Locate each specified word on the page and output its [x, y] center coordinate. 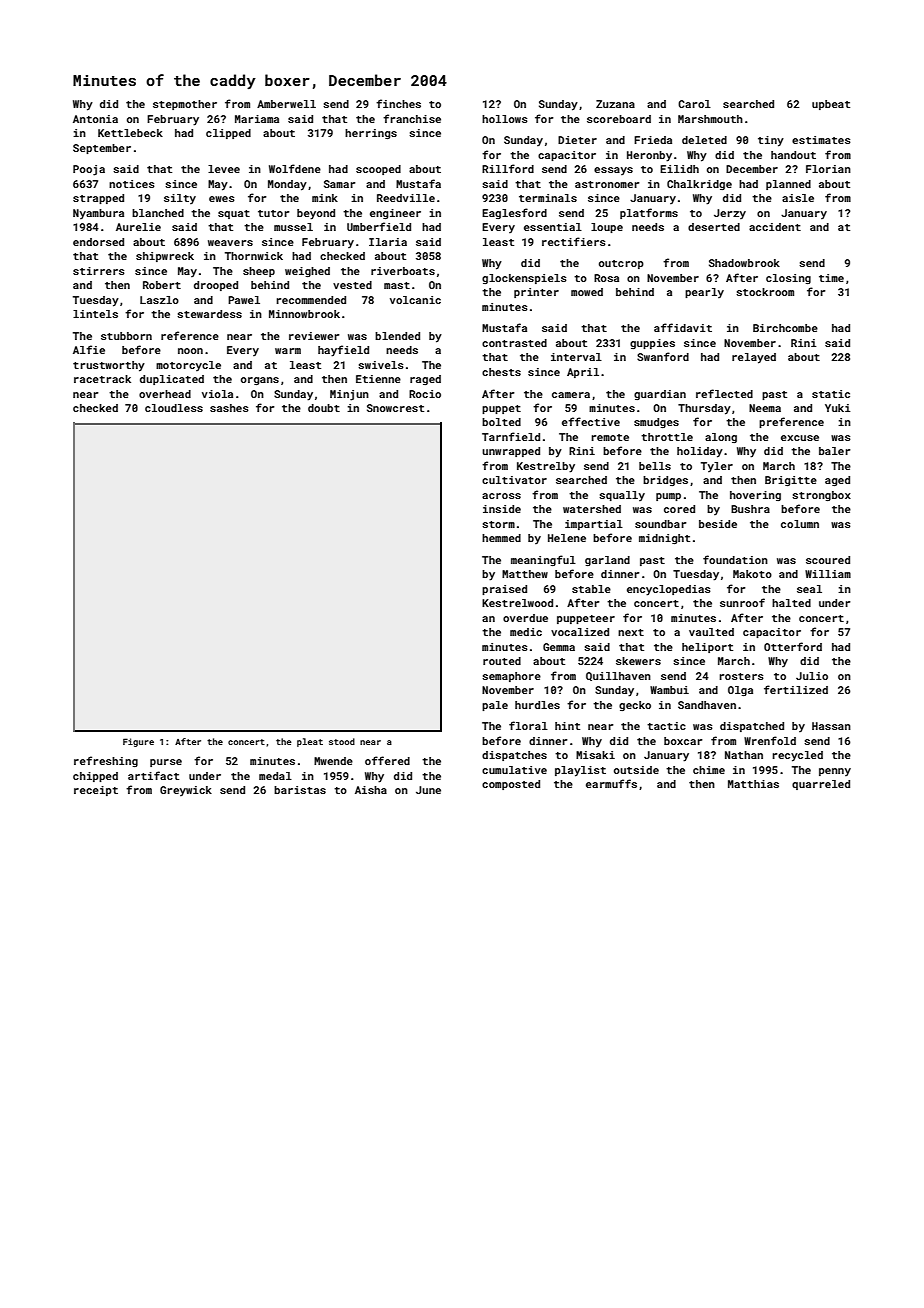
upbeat [831, 105]
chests [501, 372]
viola [217, 394]
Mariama [257, 119]
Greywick [186, 791]
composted [511, 785]
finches [398, 103]
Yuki [837, 408]
